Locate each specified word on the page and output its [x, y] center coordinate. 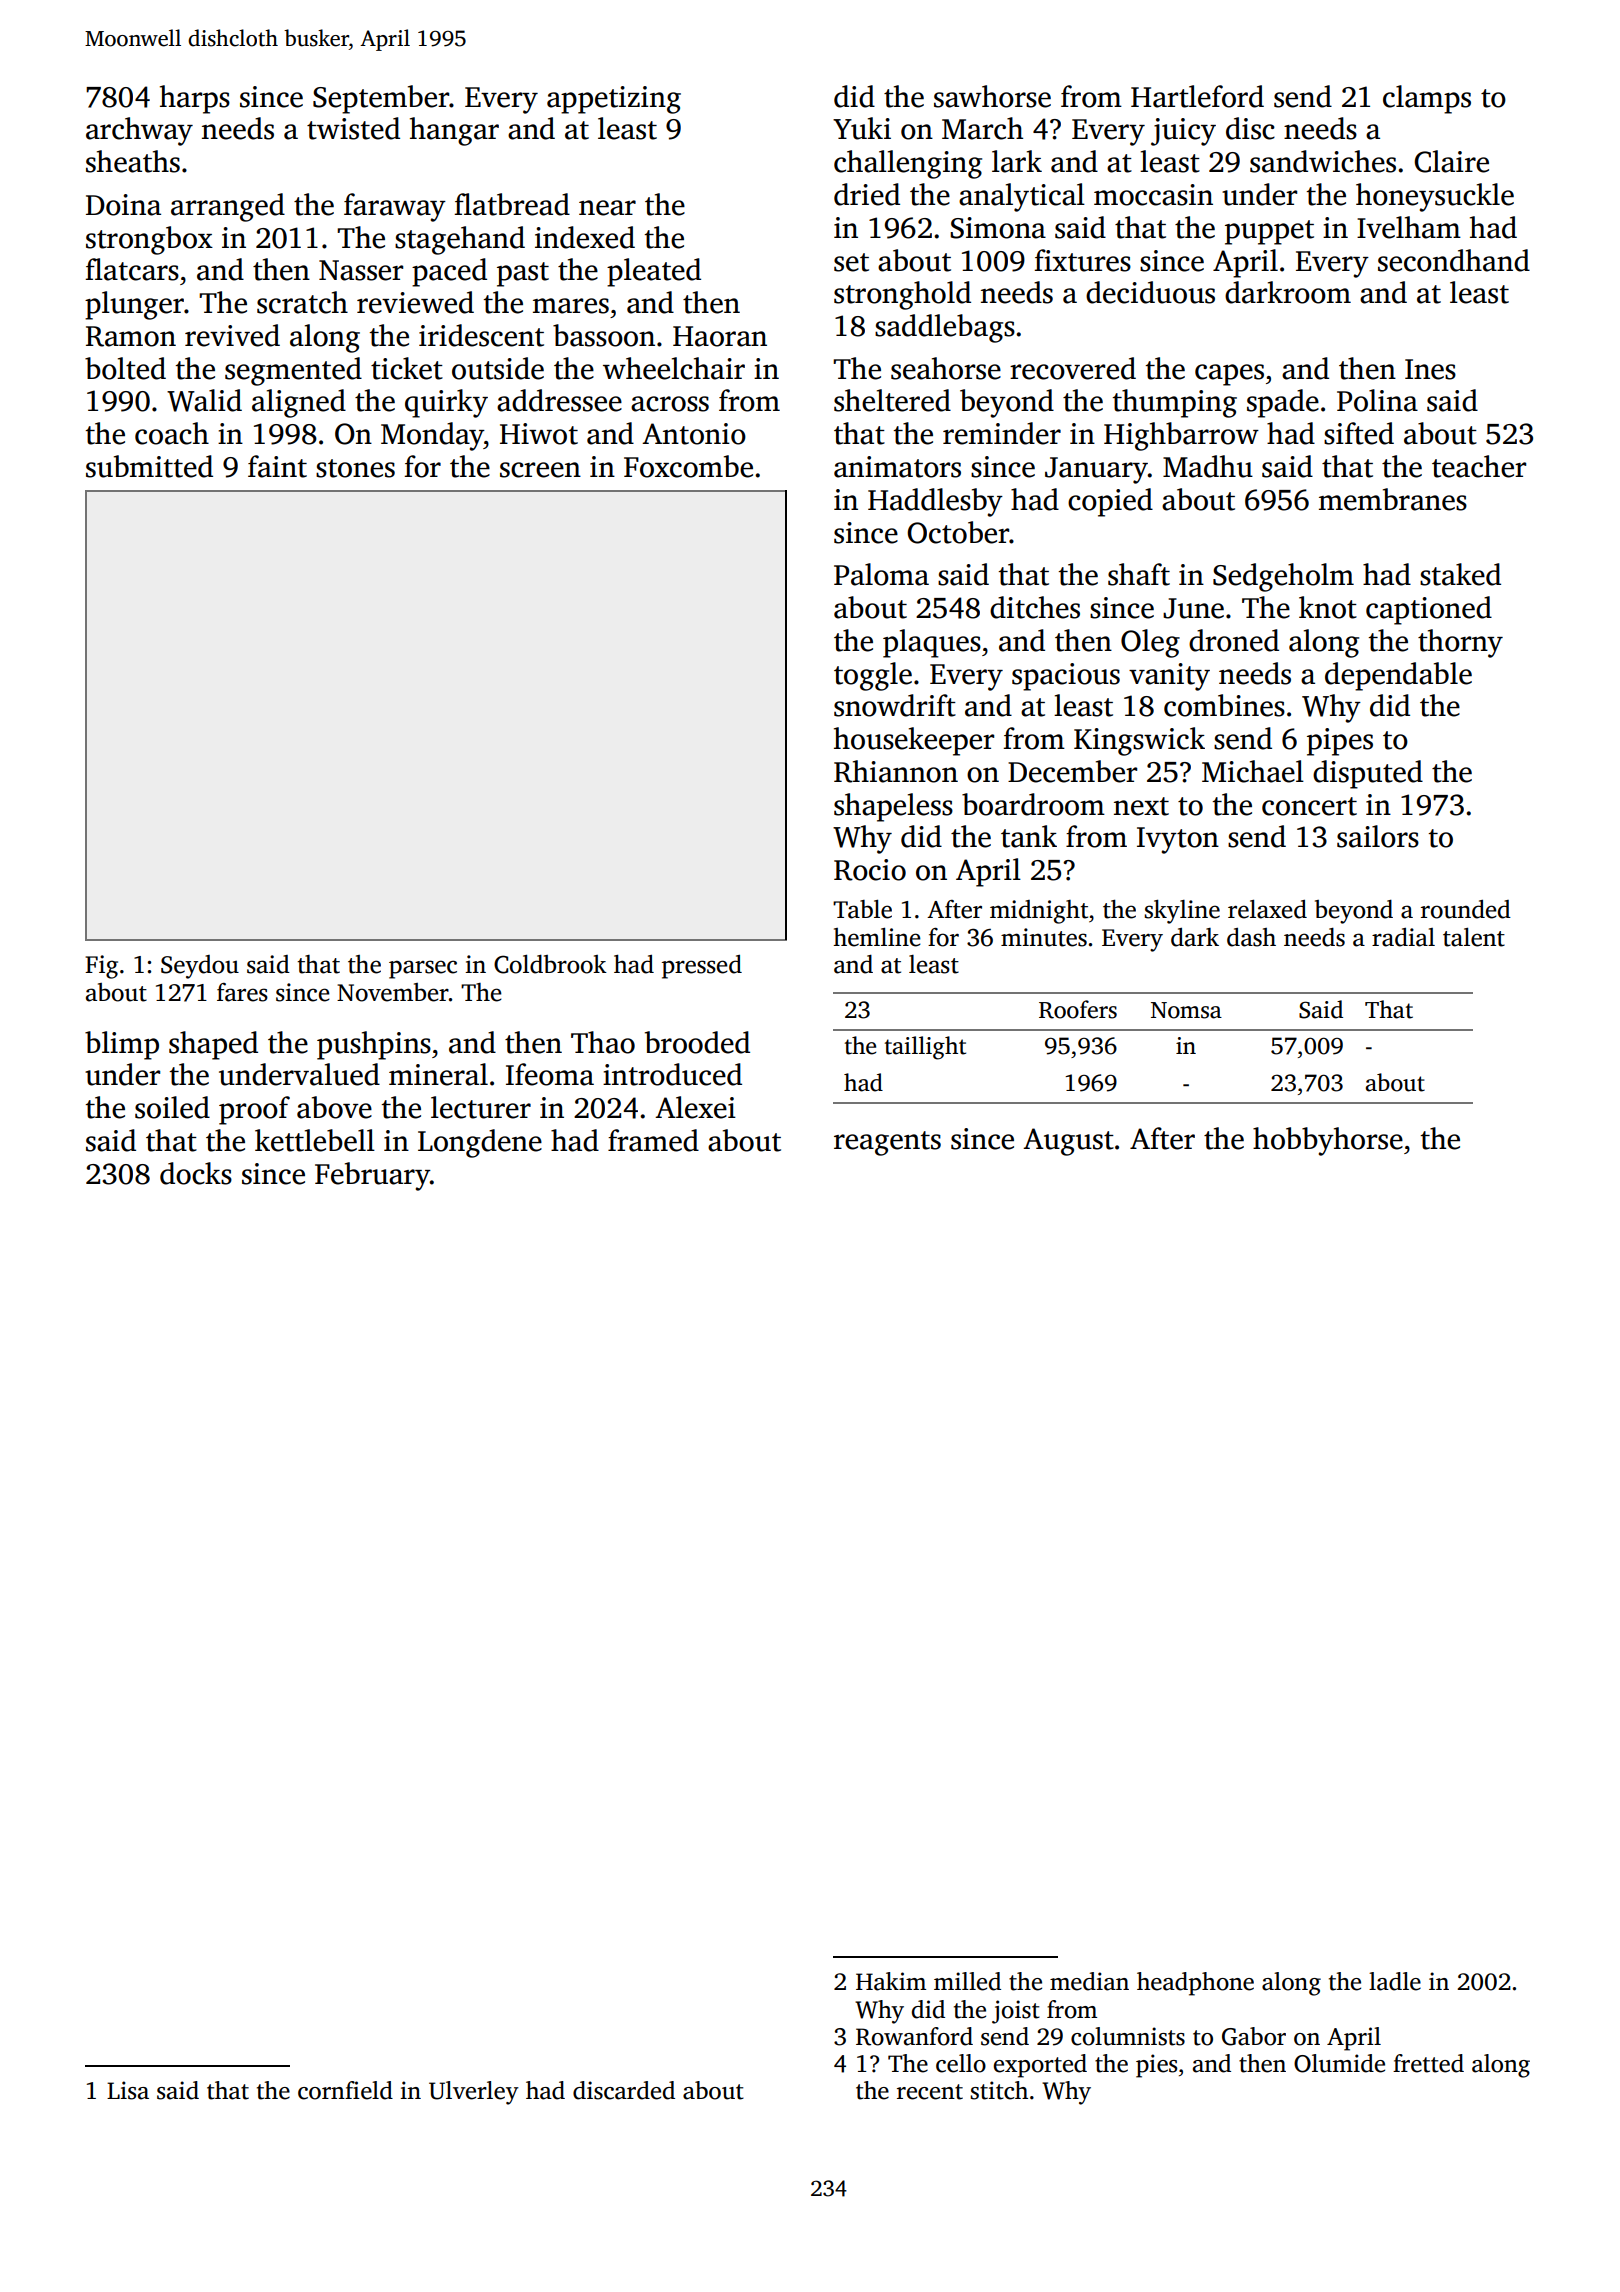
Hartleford [1197, 96]
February [372, 1176]
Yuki [862, 128]
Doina [123, 205]
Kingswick [1139, 741]
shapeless [893, 807]
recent [930, 2092]
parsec [423, 969]
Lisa [128, 2090]
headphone [1195, 1984]
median [1089, 1981]
